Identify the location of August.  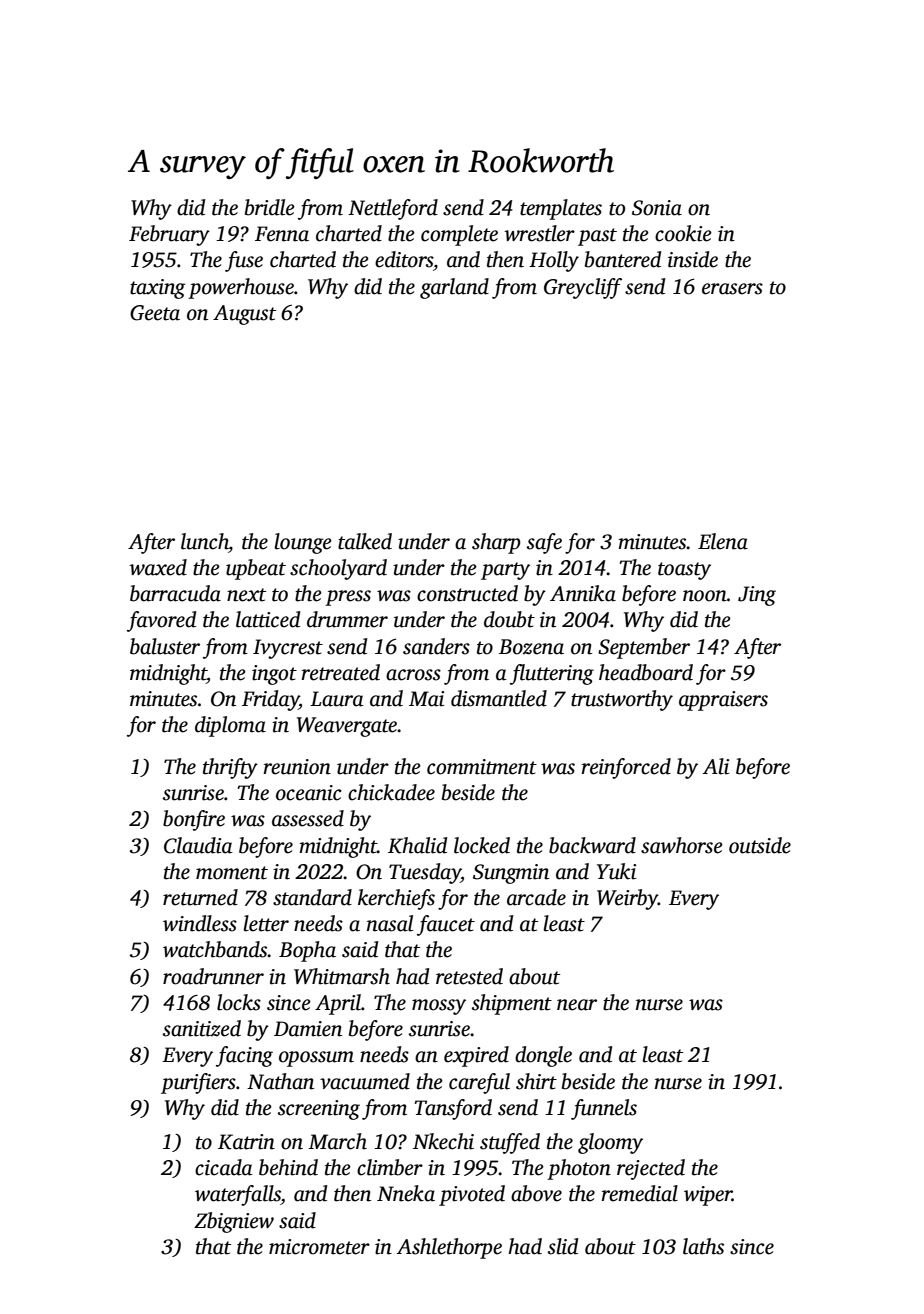
(244, 315).
